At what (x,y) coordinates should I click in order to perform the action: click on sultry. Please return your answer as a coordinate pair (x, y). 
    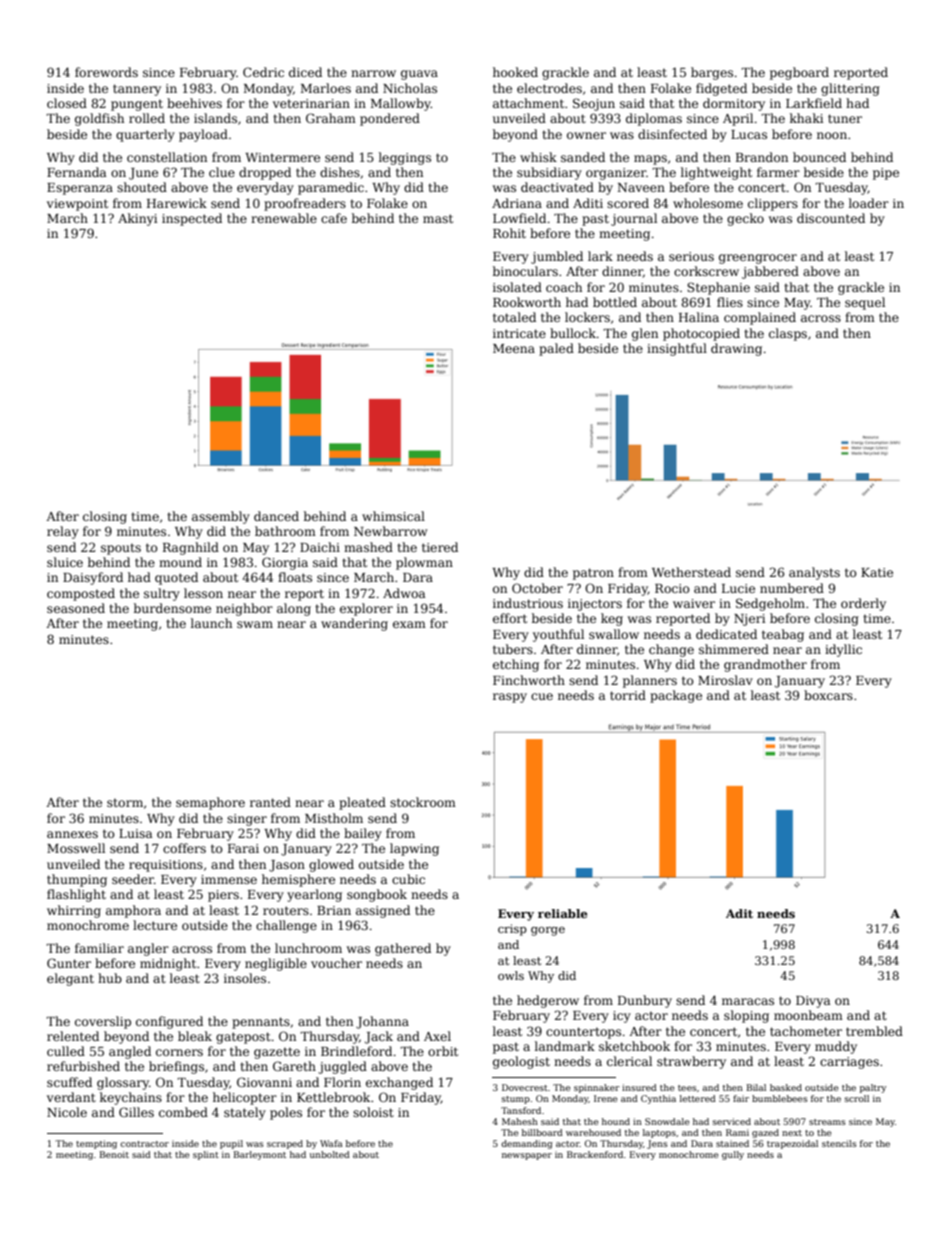
    Looking at the image, I should click on (162, 594).
